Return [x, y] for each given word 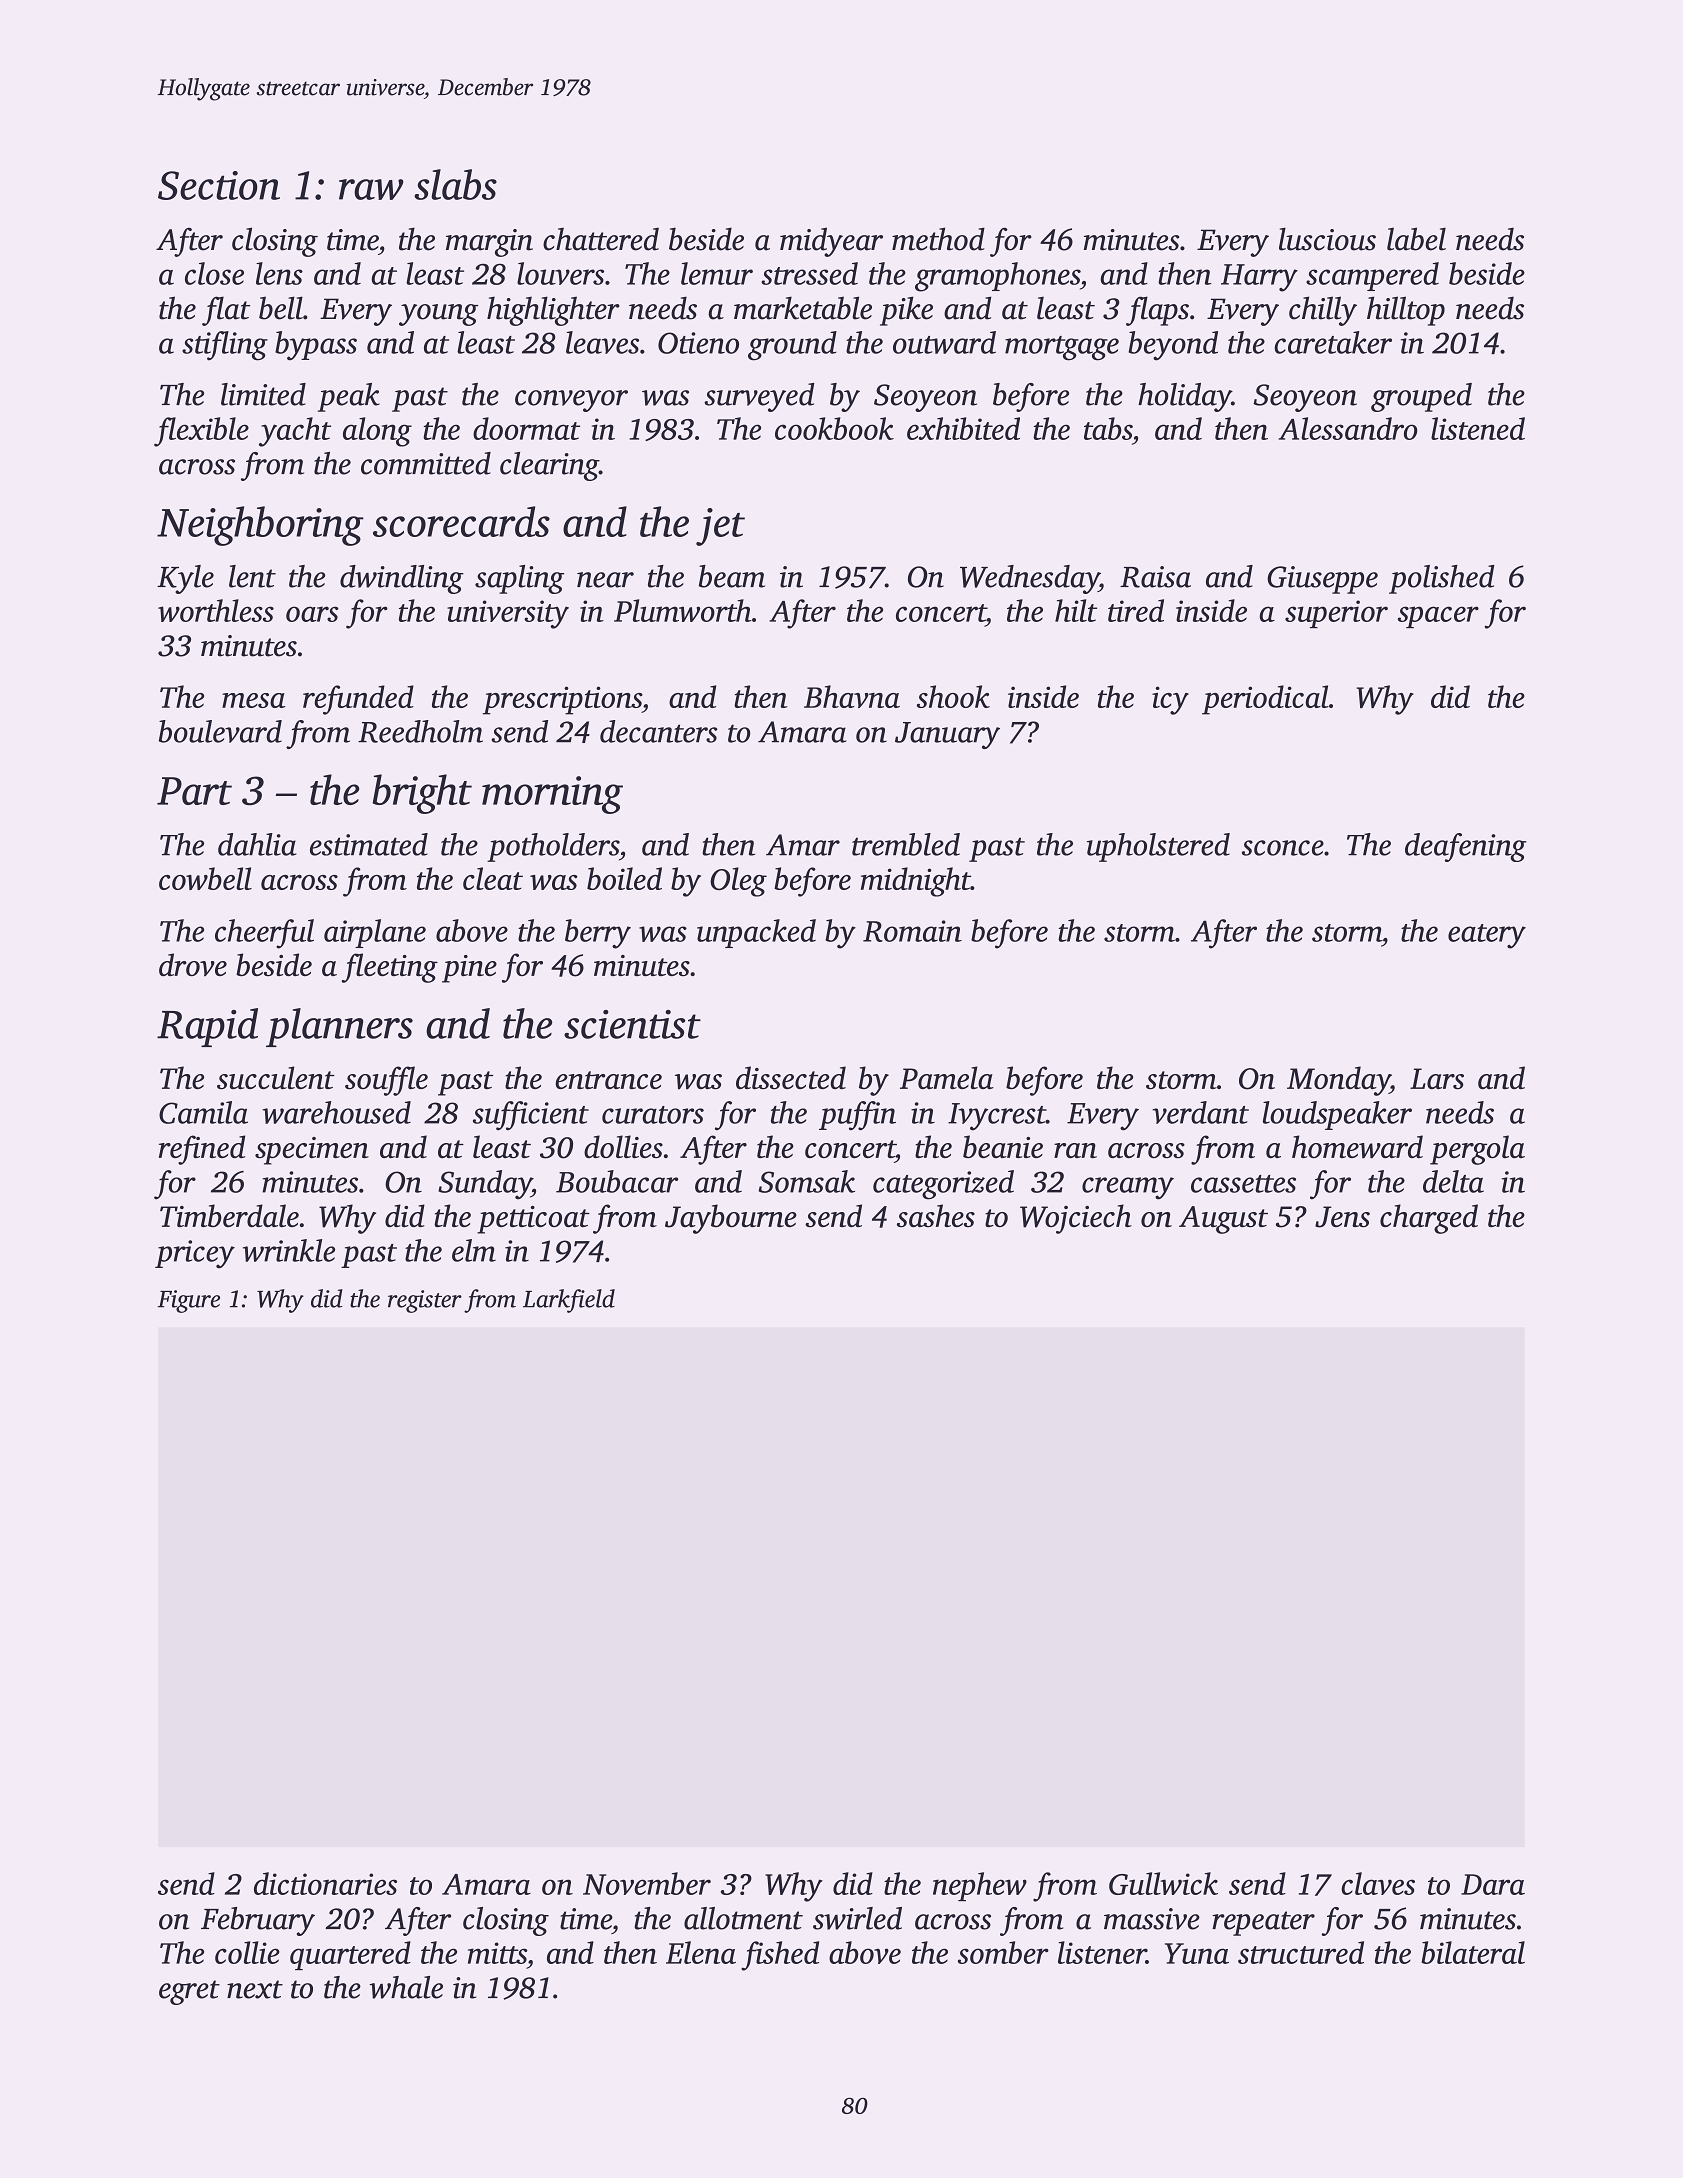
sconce [1283, 848]
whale [406, 1987]
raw [371, 189]
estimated [369, 844]
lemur [717, 273]
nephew [980, 1886]
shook [953, 696]
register [425, 1301]
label [1416, 239]
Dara [1493, 1884]
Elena [701, 1952]
